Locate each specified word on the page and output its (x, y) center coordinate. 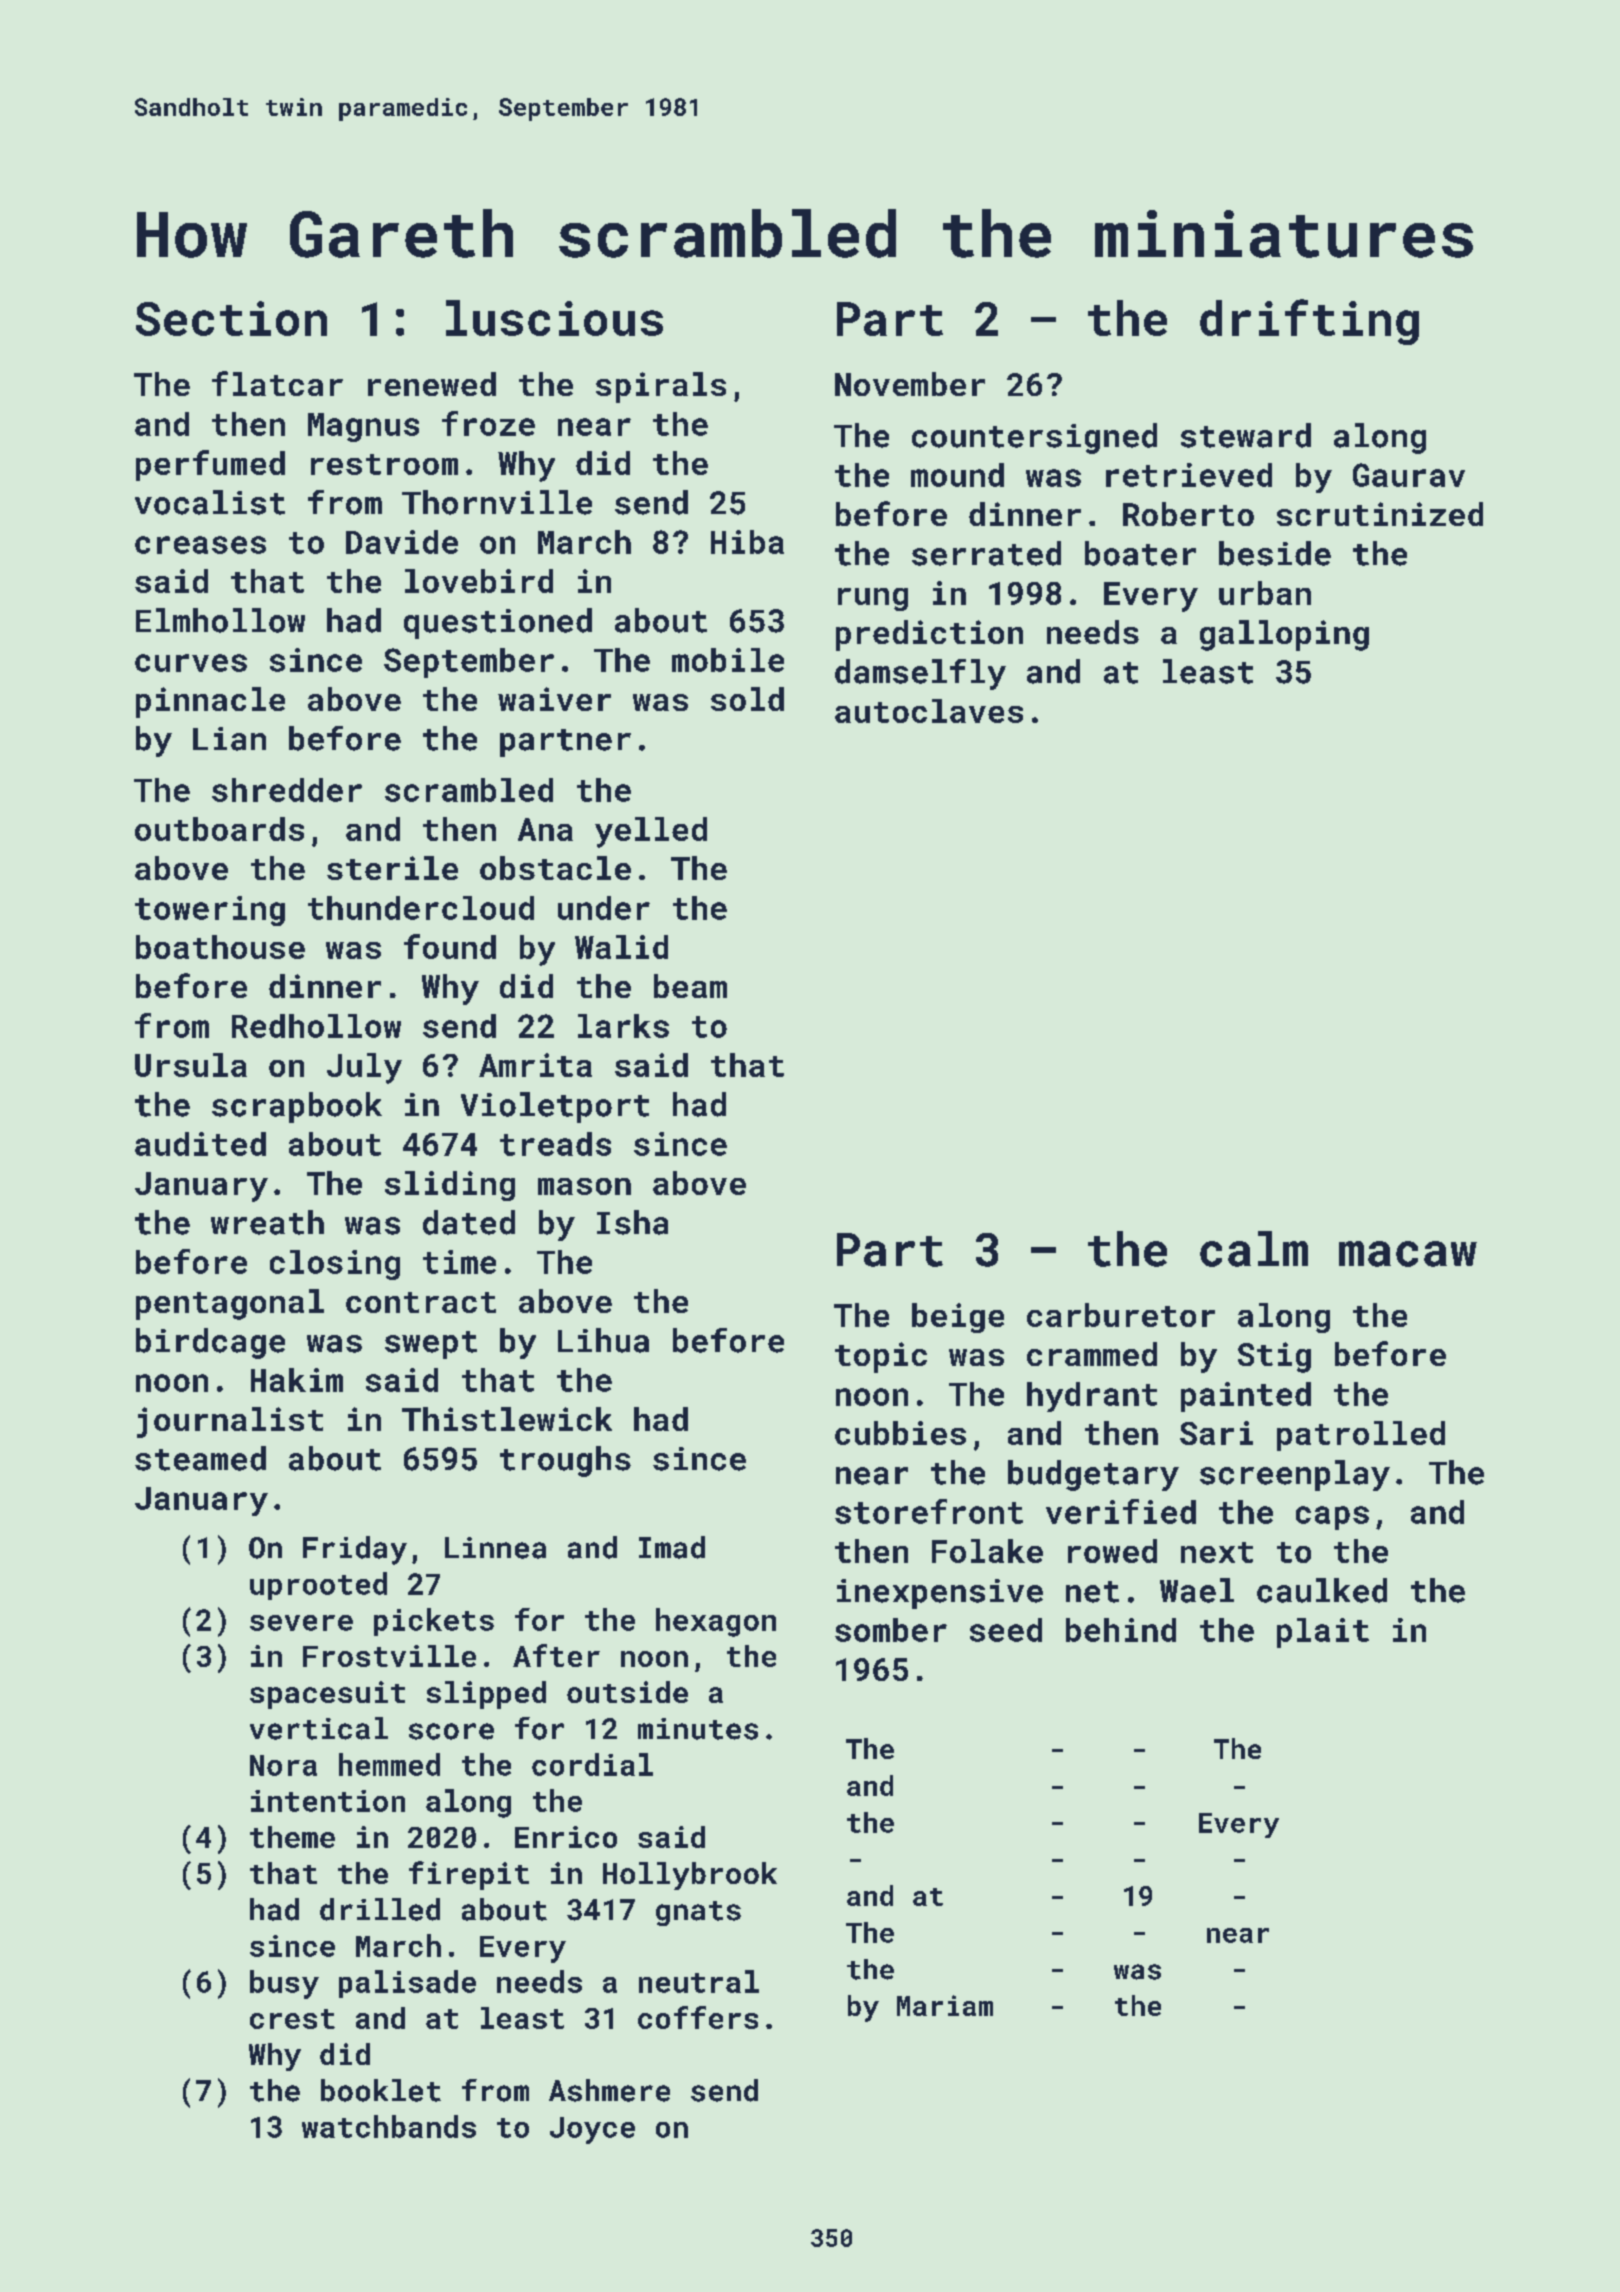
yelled (651, 832)
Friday (355, 1550)
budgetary (1093, 1475)
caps (1332, 1518)
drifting (1309, 322)
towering (210, 911)
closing (335, 1265)
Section (231, 318)
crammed (1092, 1354)
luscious (554, 318)
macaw (1408, 1254)
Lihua (603, 1340)
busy (284, 1984)
